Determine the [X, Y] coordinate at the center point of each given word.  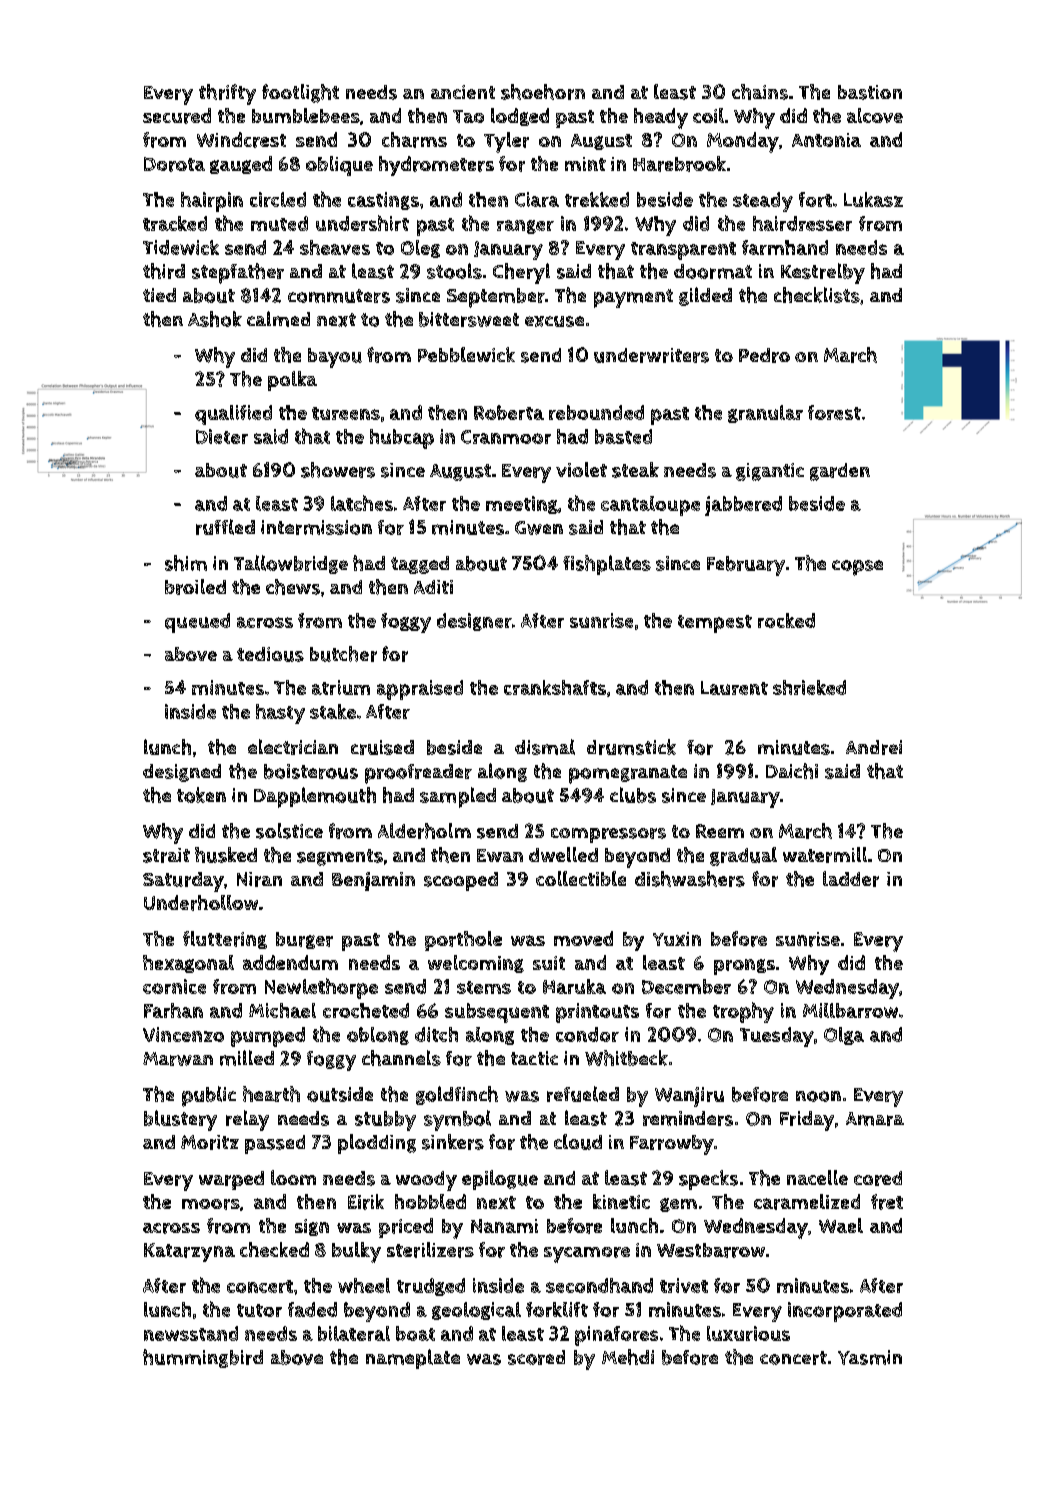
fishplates [607, 565]
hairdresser [802, 223]
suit [549, 963]
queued [197, 623]
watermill [825, 855]
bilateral [354, 1333]
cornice [174, 986]
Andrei [874, 747]
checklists [817, 295]
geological [476, 1311]
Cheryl [521, 273]
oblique [339, 166]
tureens [346, 413]
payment [633, 298]
